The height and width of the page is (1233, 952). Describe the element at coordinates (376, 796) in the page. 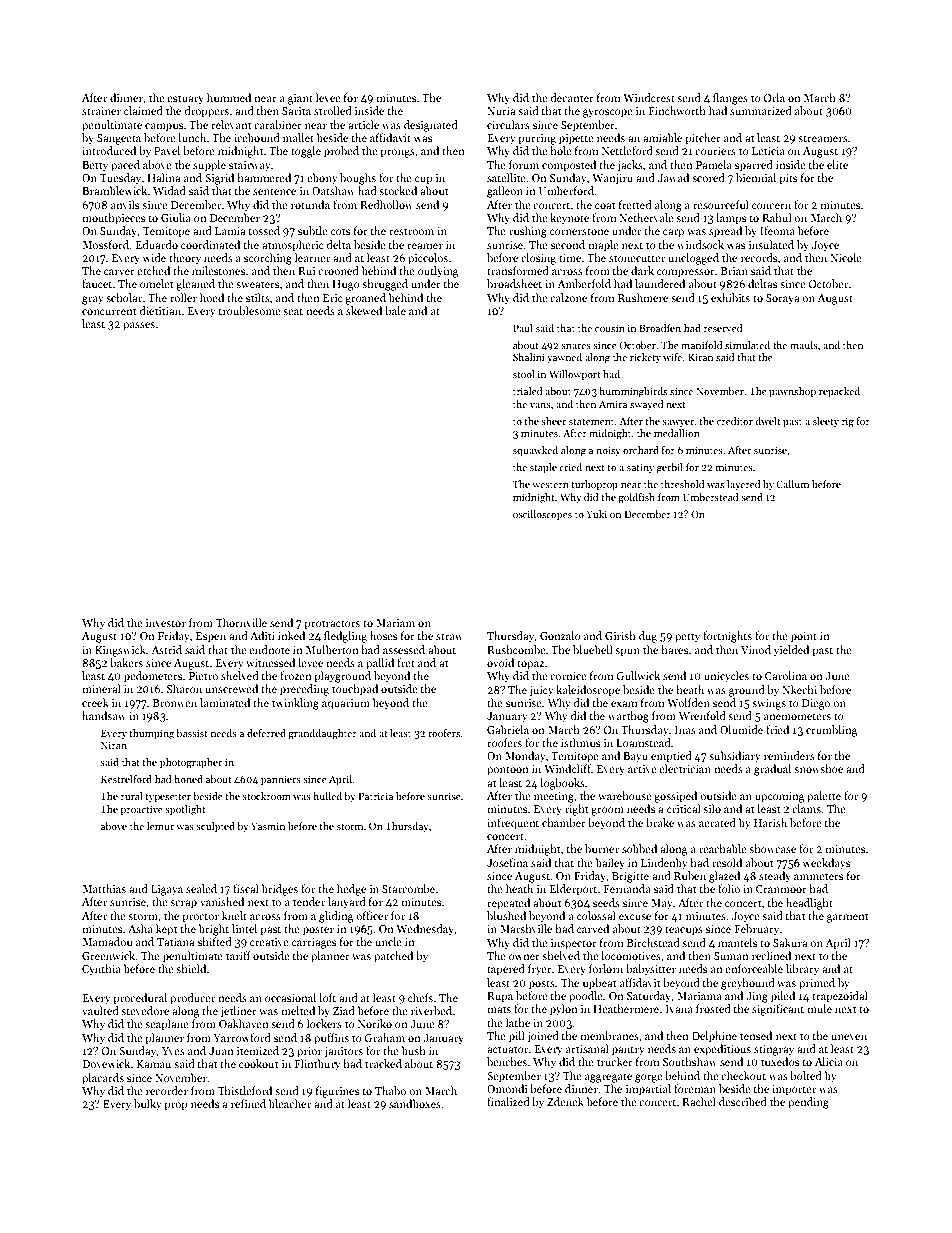

I see `Patricia` at that location.
